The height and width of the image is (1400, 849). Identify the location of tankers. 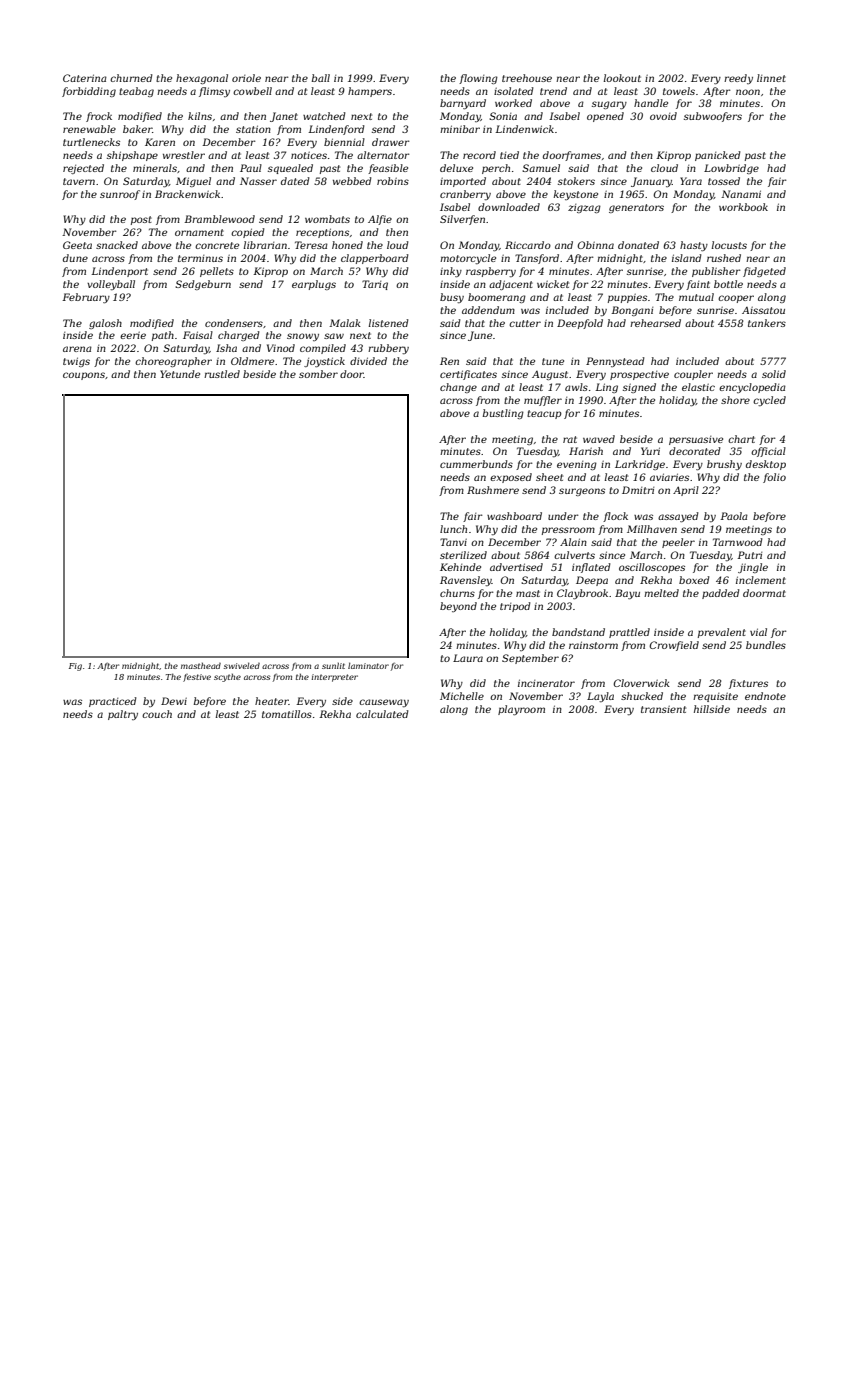
(767, 323).
